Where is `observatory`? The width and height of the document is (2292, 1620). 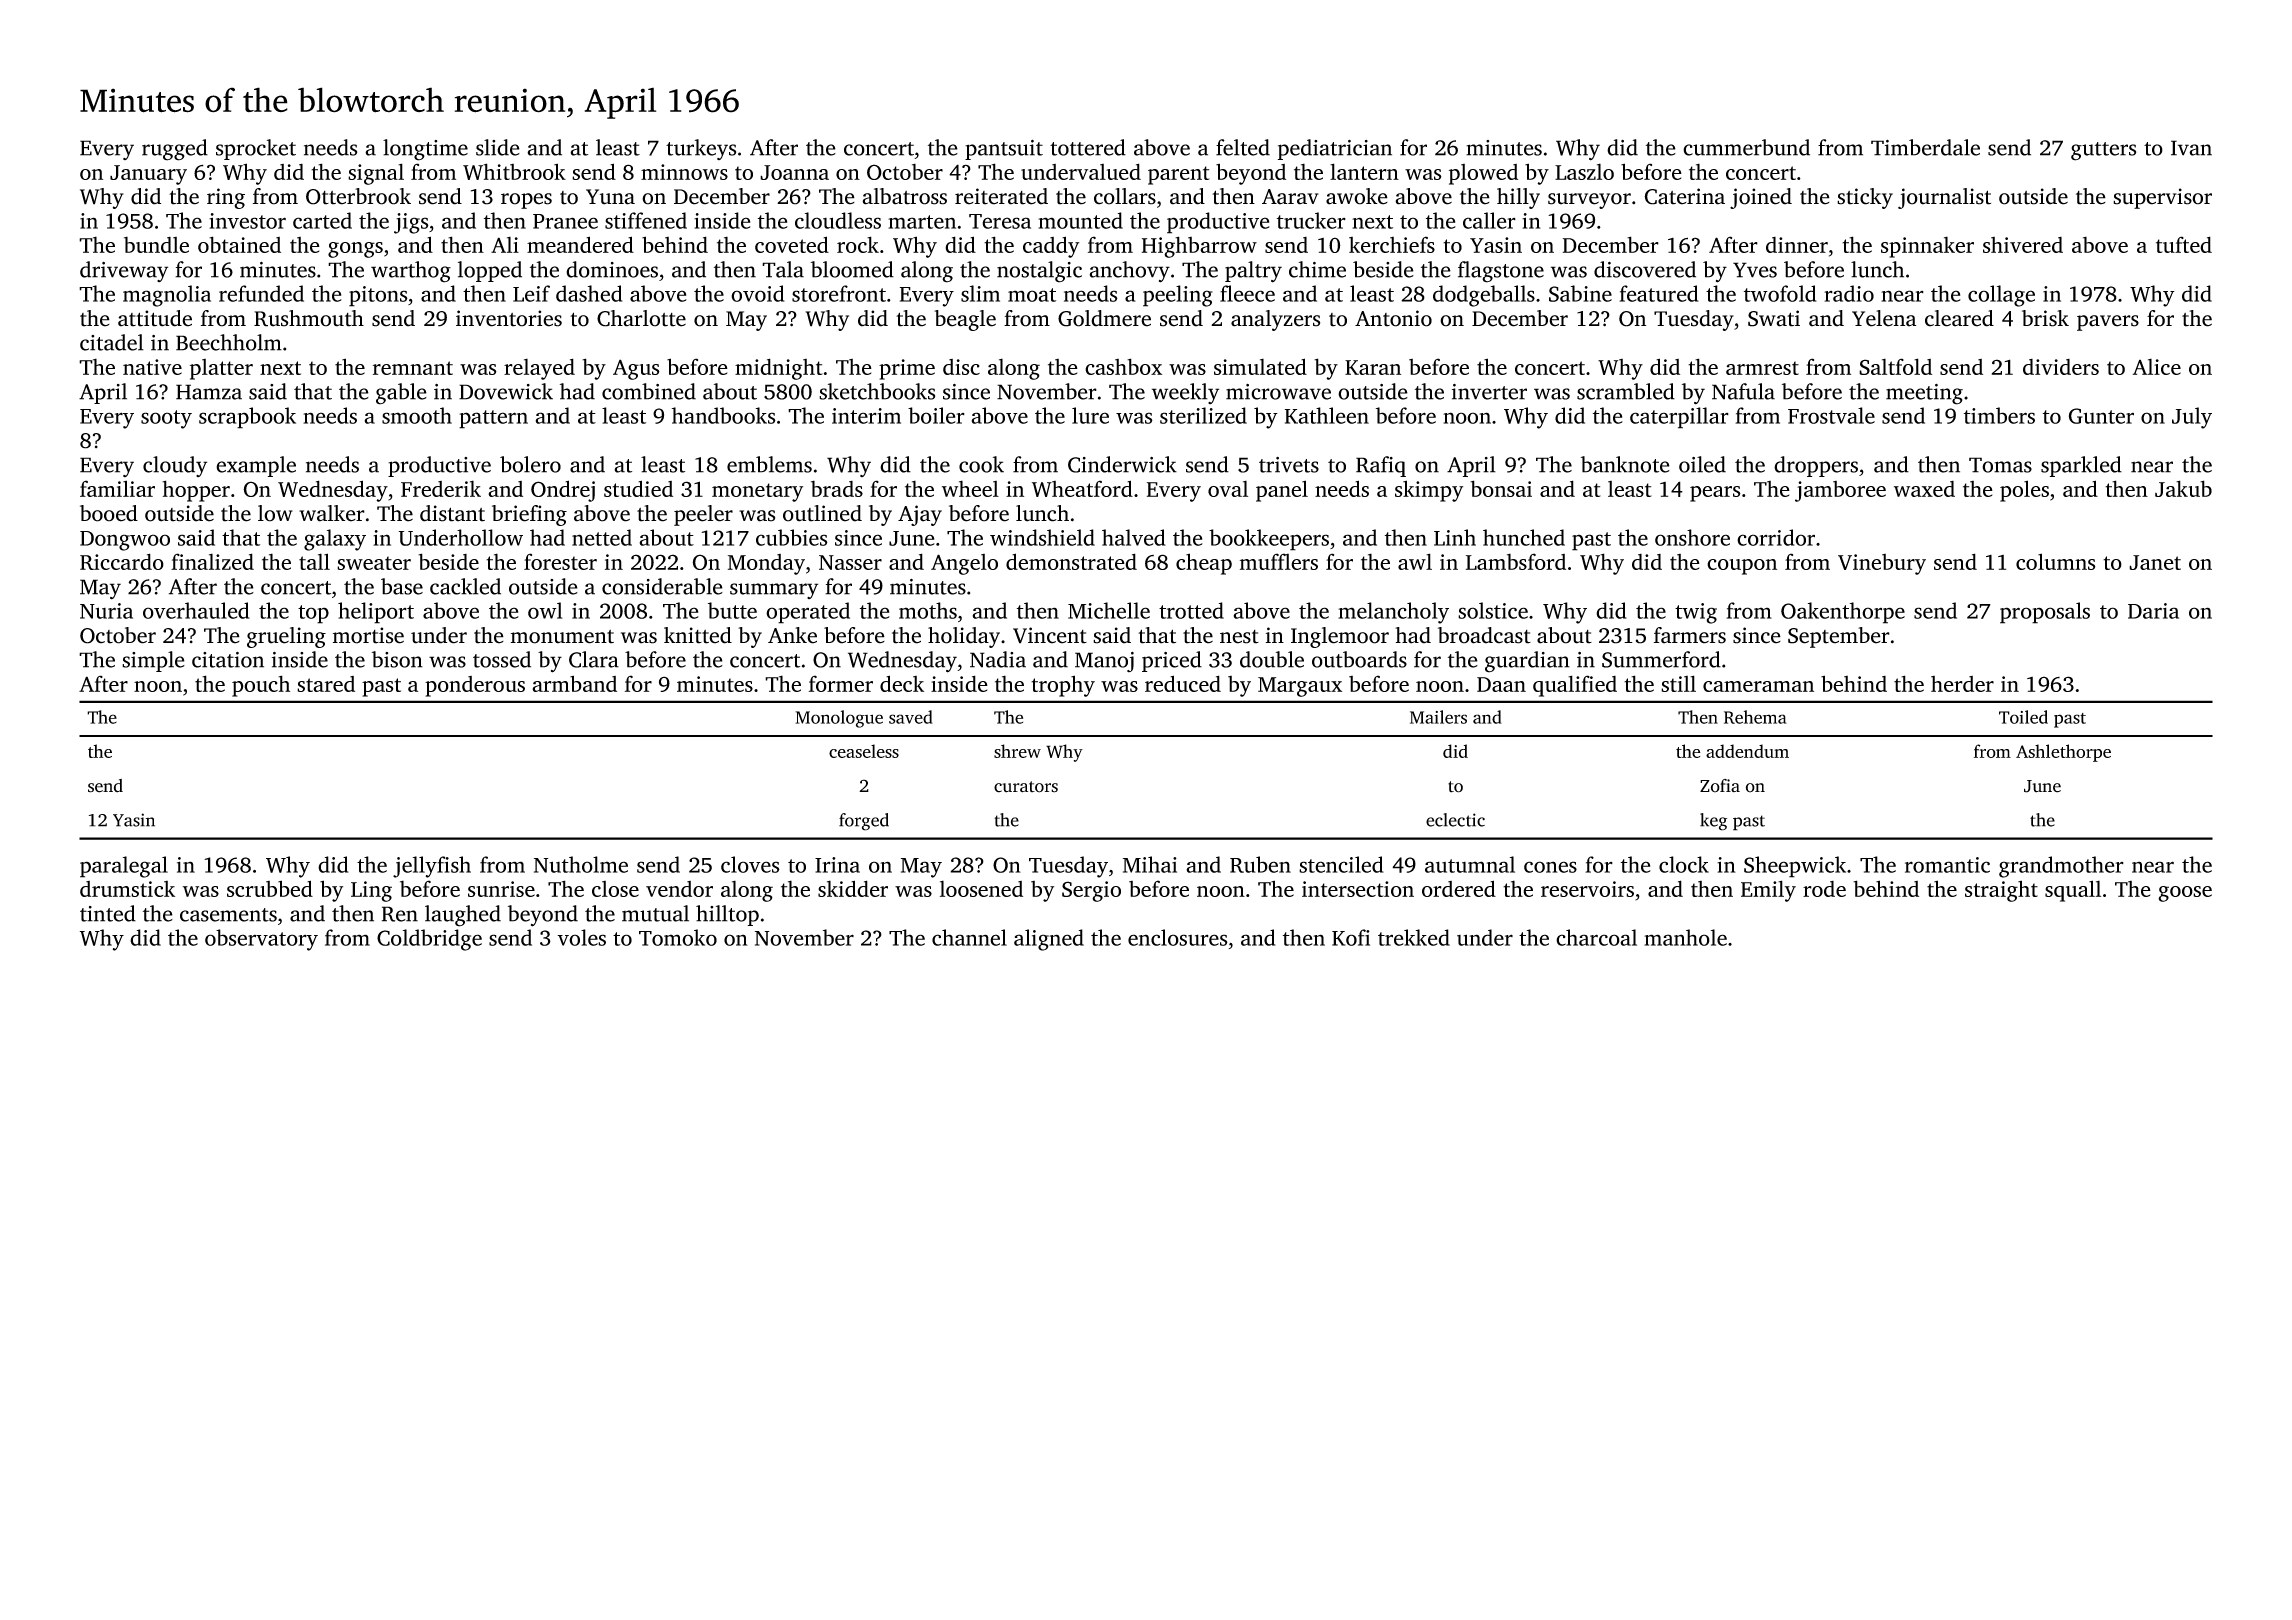
observatory is located at coordinates (261, 940).
